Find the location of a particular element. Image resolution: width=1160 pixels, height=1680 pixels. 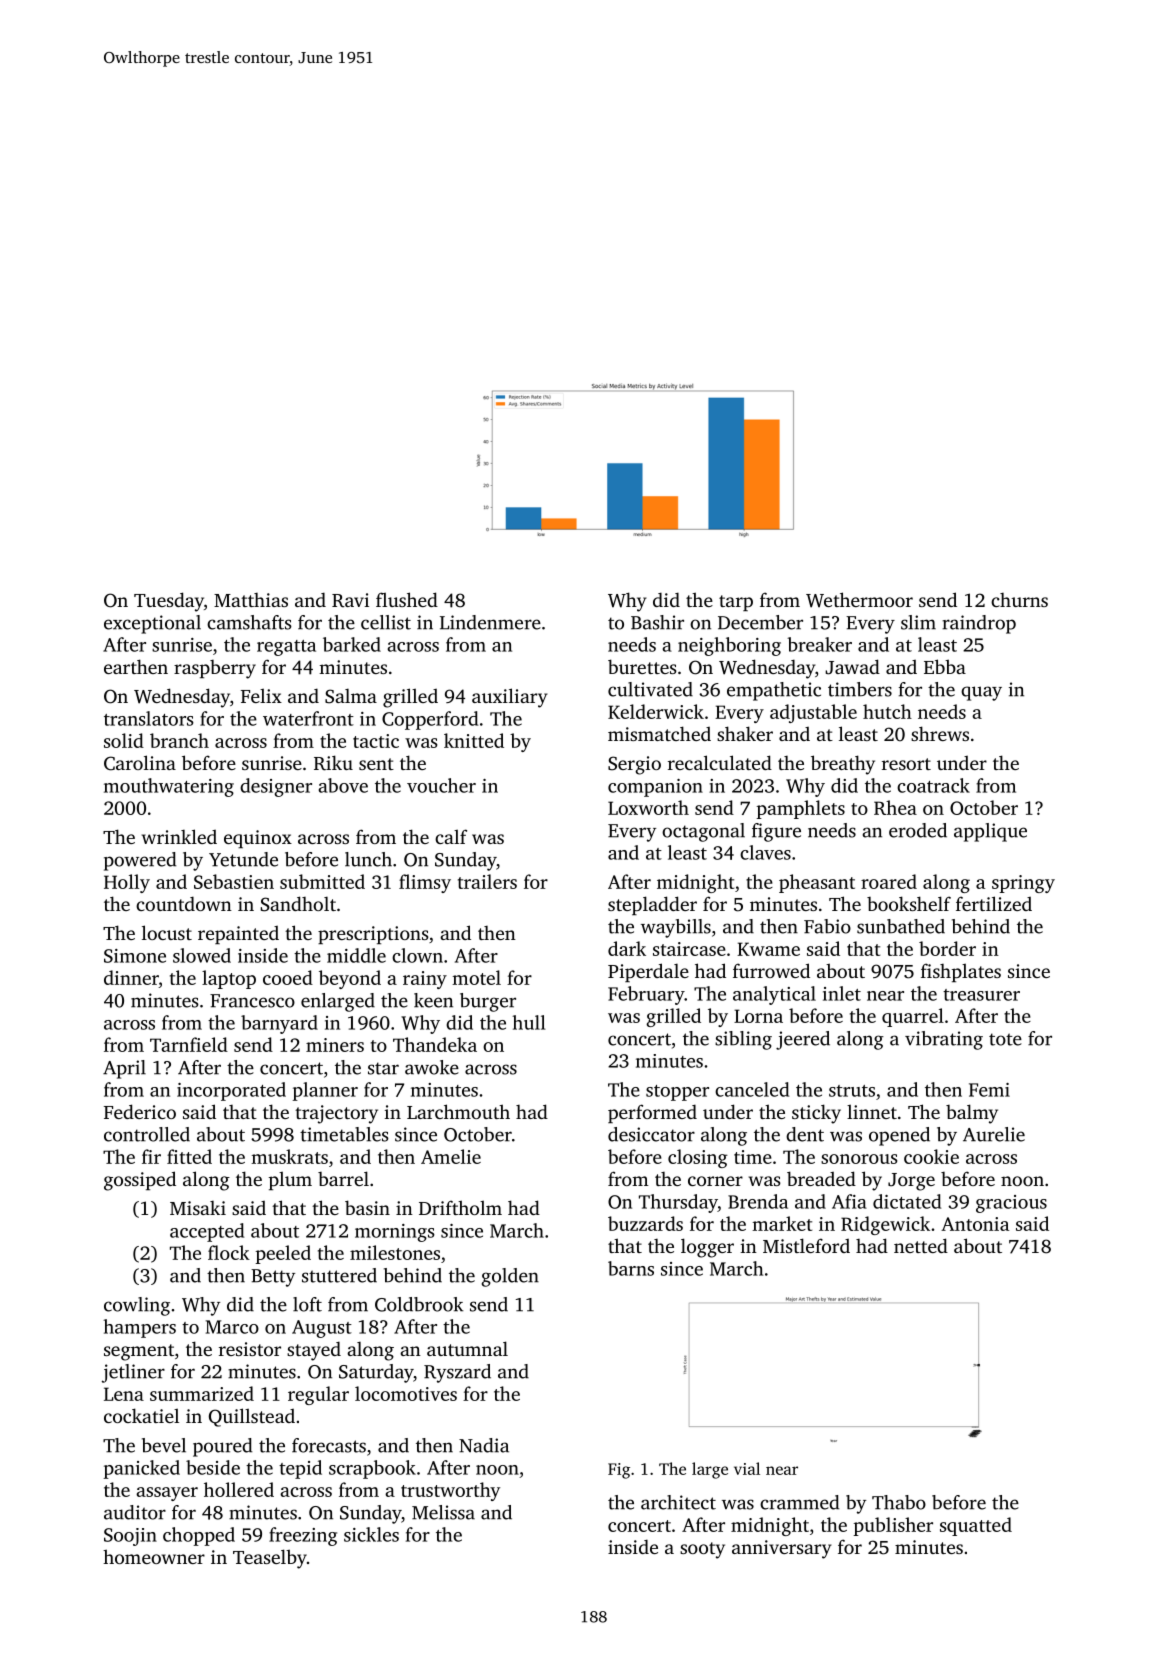

churns is located at coordinates (1019, 600).
